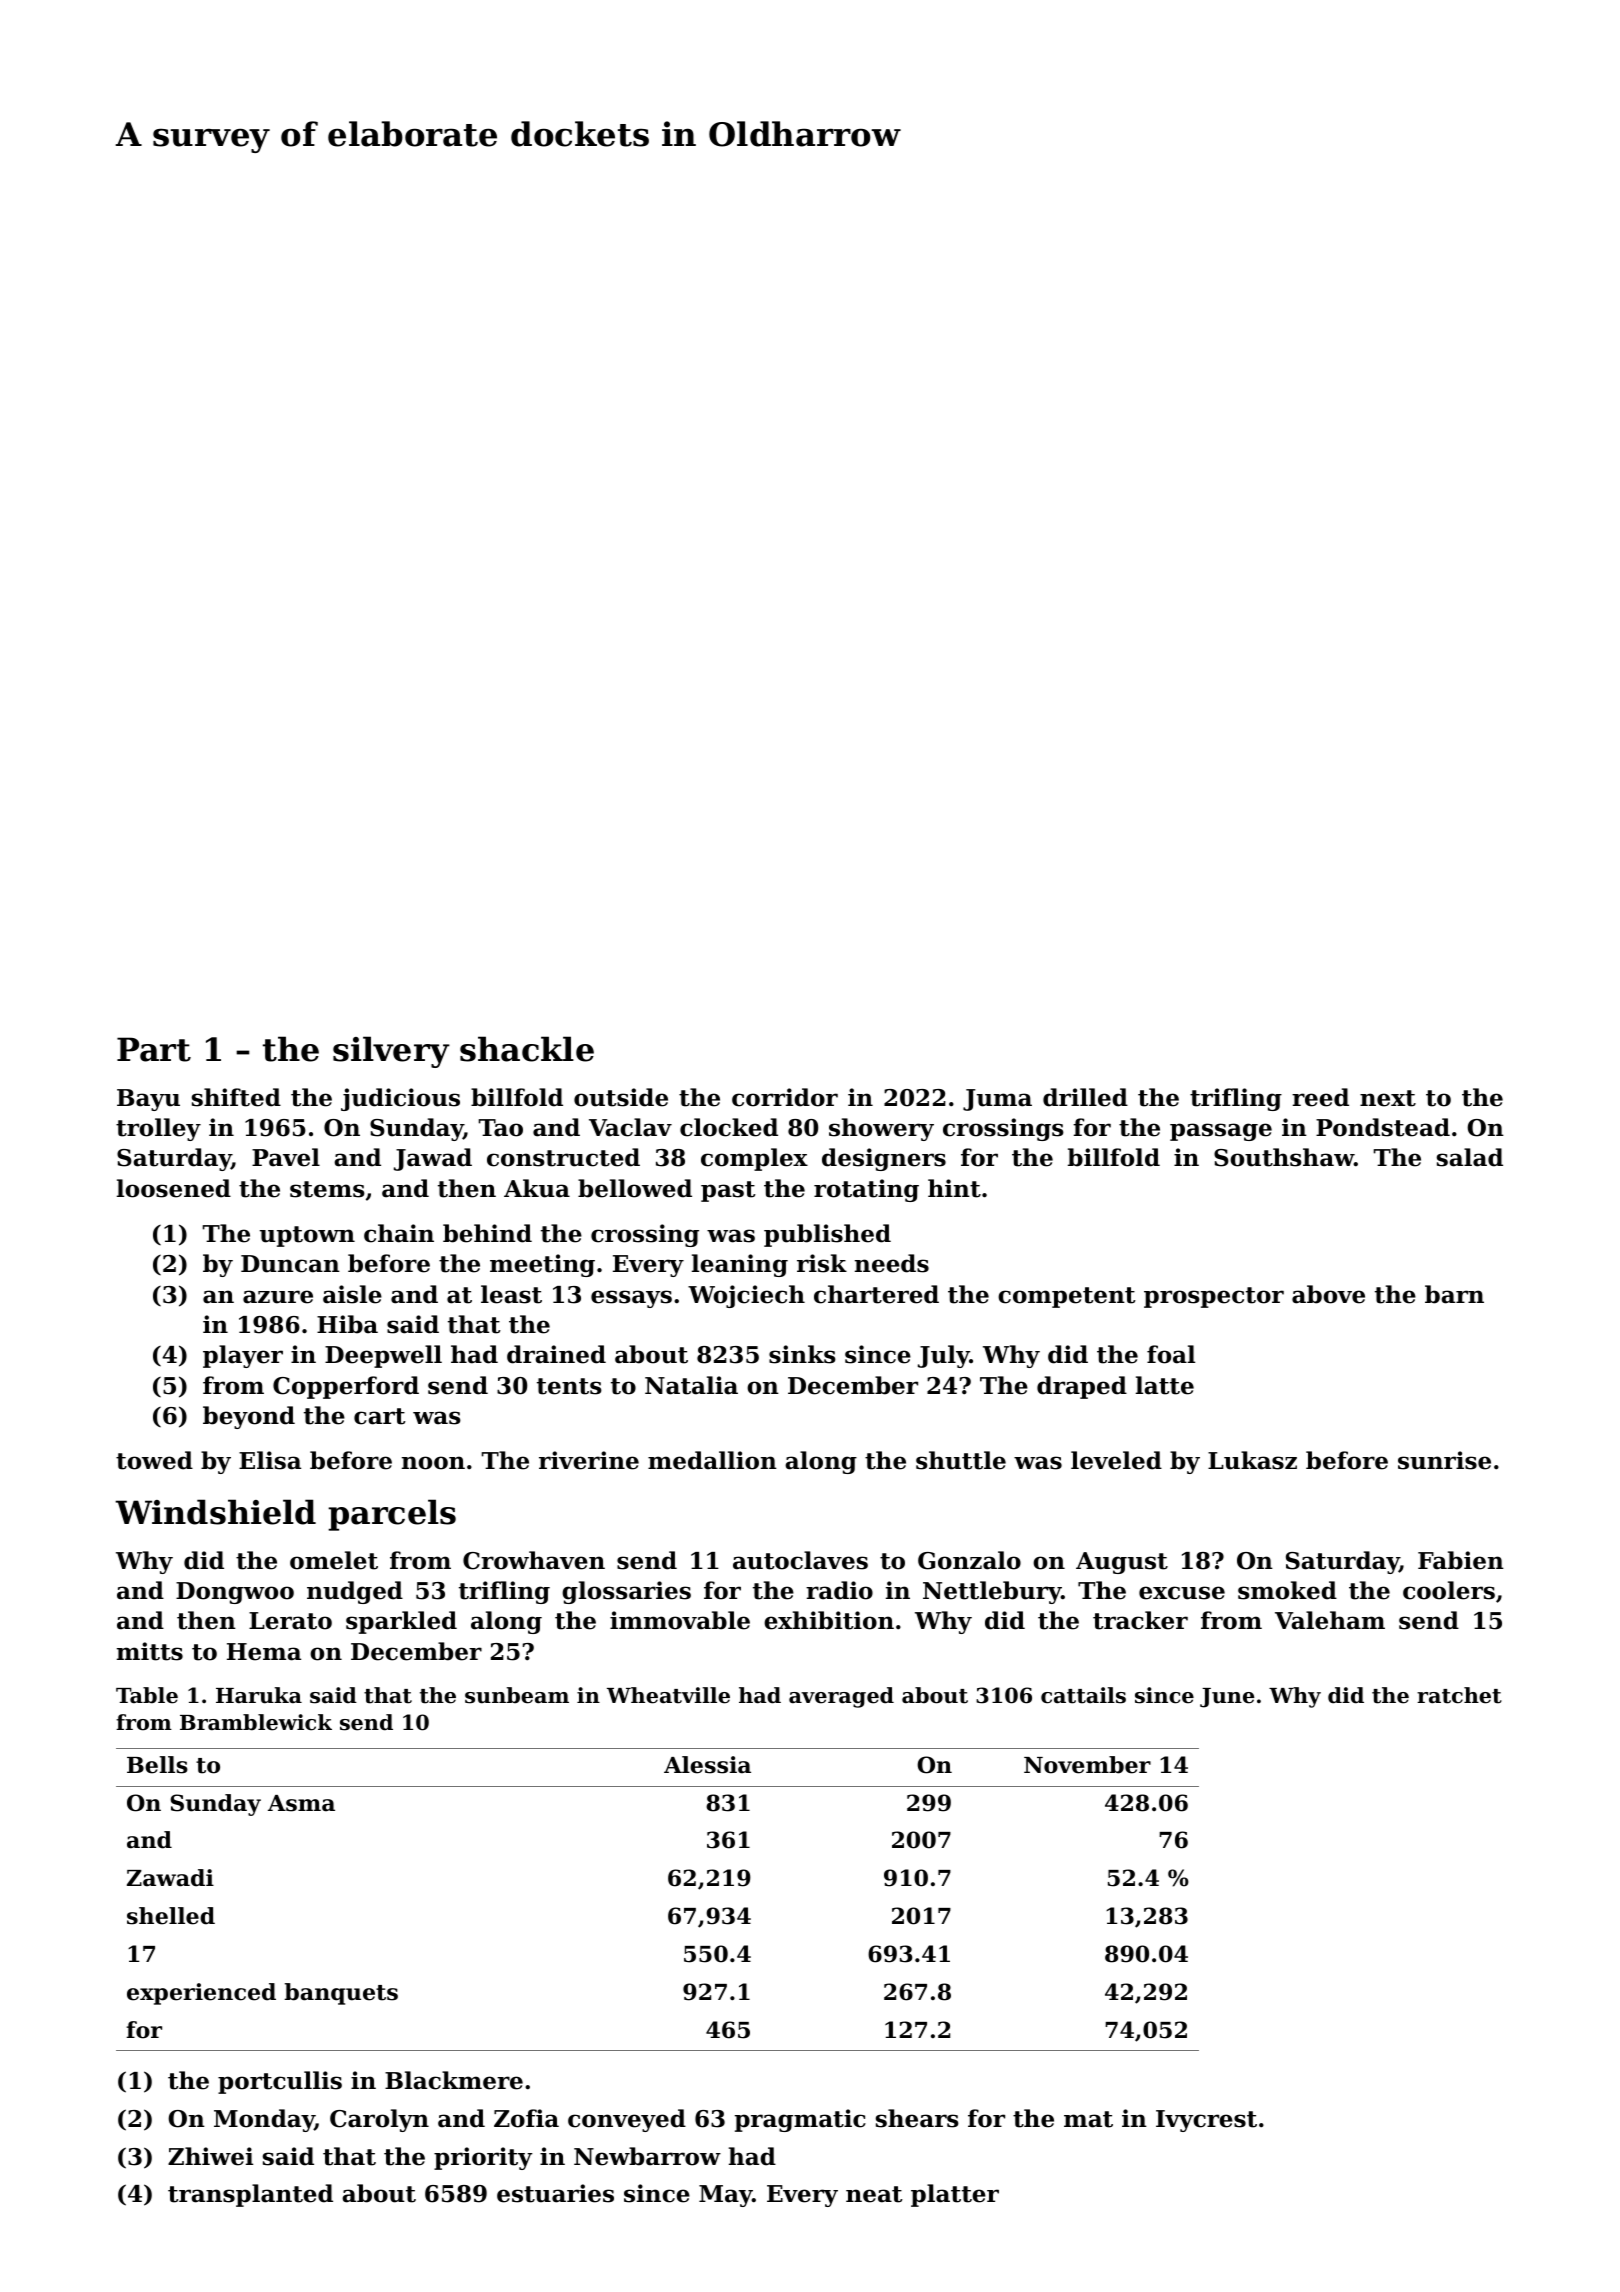 This document has width=1620, height=2292. What do you see at coordinates (250, 2195) in the document?
I see `transplanted` at bounding box center [250, 2195].
